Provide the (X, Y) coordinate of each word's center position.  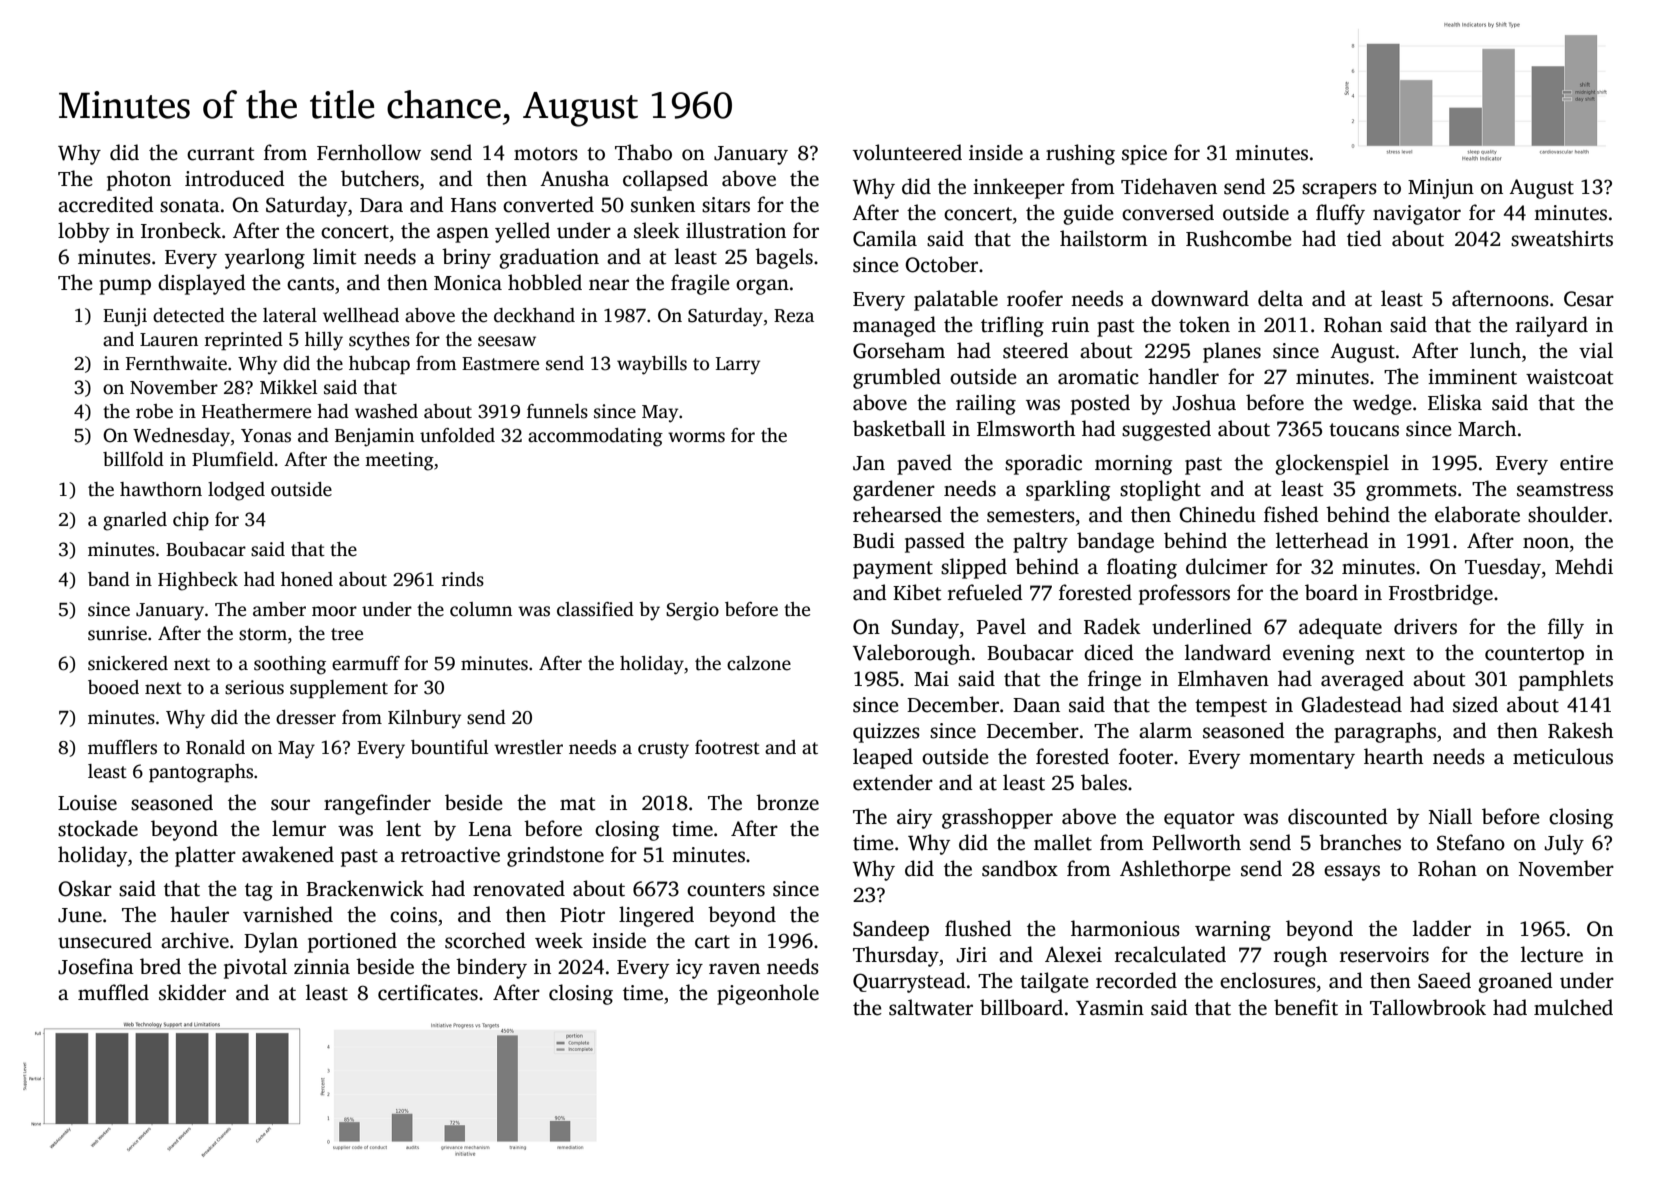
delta (1280, 298)
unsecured (105, 940)
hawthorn (161, 489)
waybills (652, 365)
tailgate (1054, 982)
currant (220, 154)
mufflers (122, 747)
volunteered (907, 152)
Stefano (1471, 842)
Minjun (1441, 189)
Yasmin (1110, 1008)
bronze (787, 802)
